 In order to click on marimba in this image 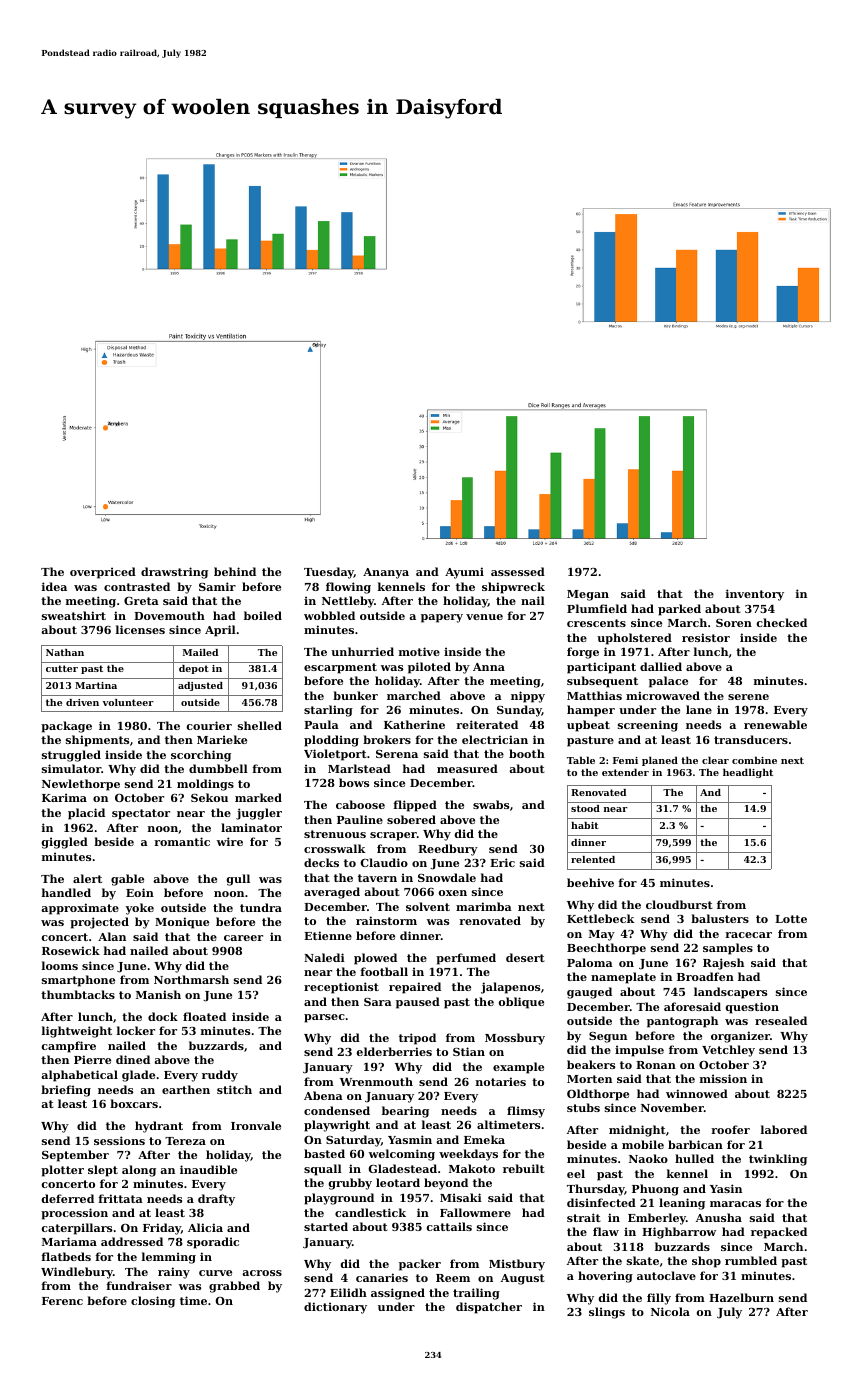, I will do `click(484, 906)`.
